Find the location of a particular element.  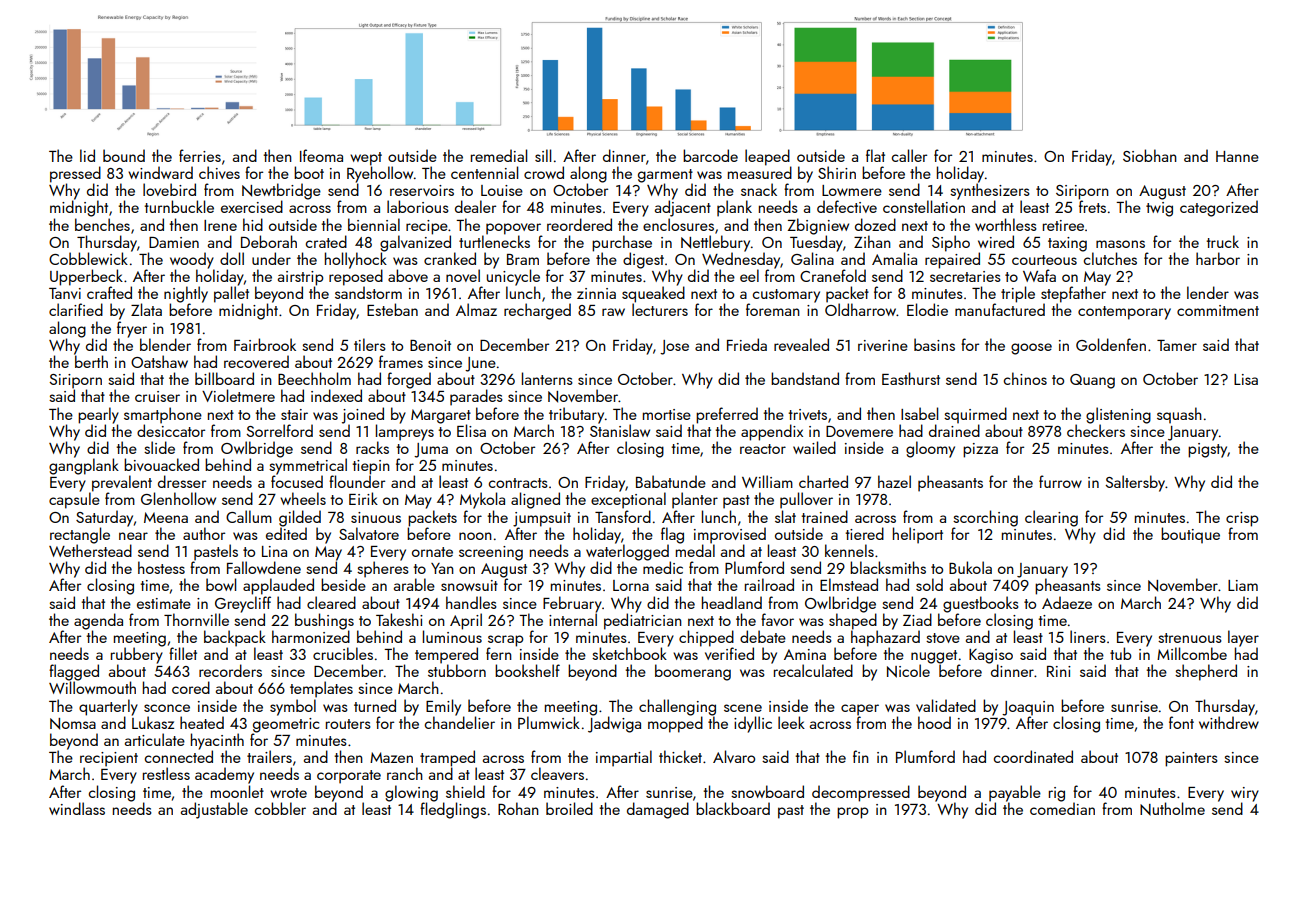

Siobhan is located at coordinates (1150, 155).
